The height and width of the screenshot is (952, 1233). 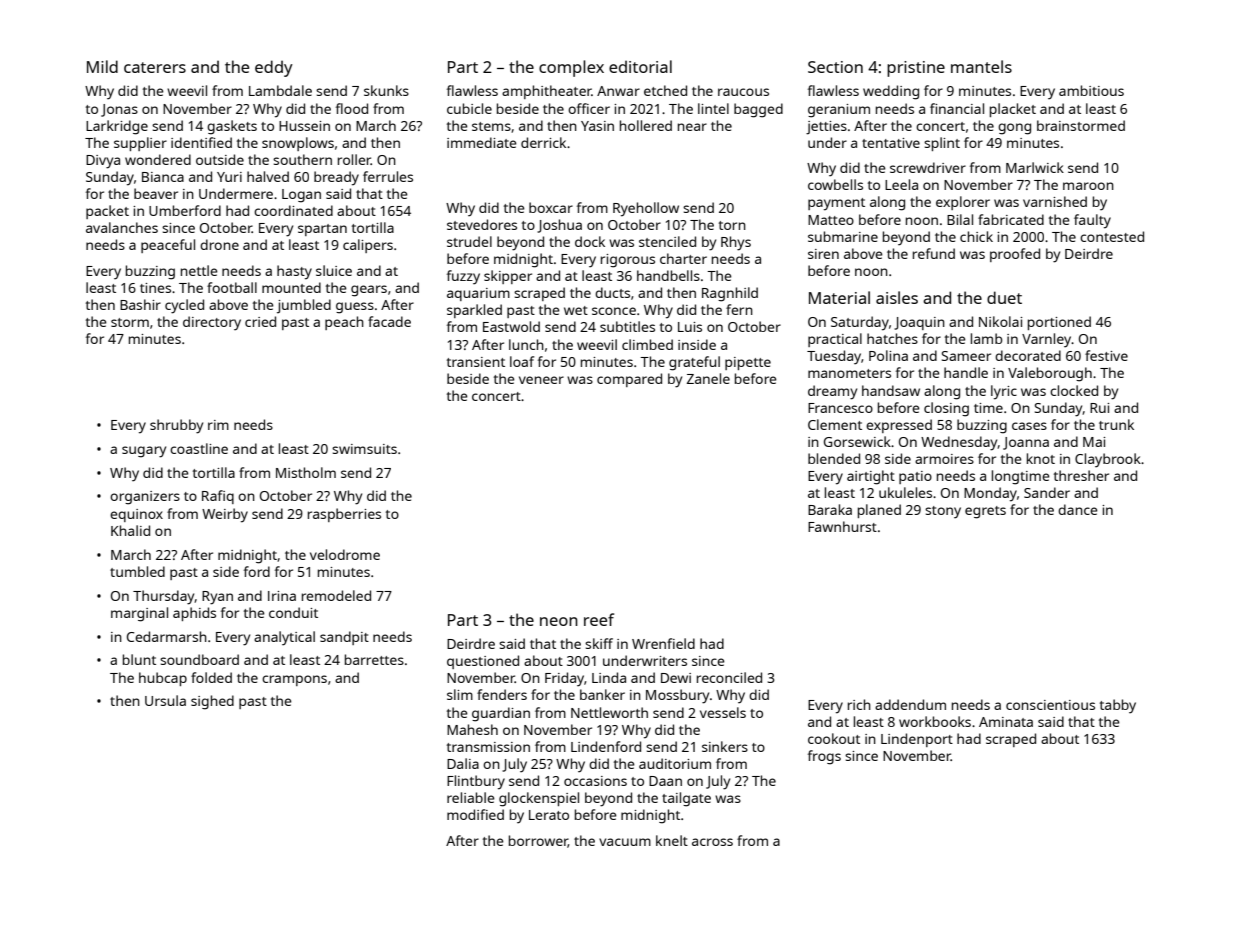 What do you see at coordinates (663, 643) in the screenshot?
I see `Wrenfield` at bounding box center [663, 643].
